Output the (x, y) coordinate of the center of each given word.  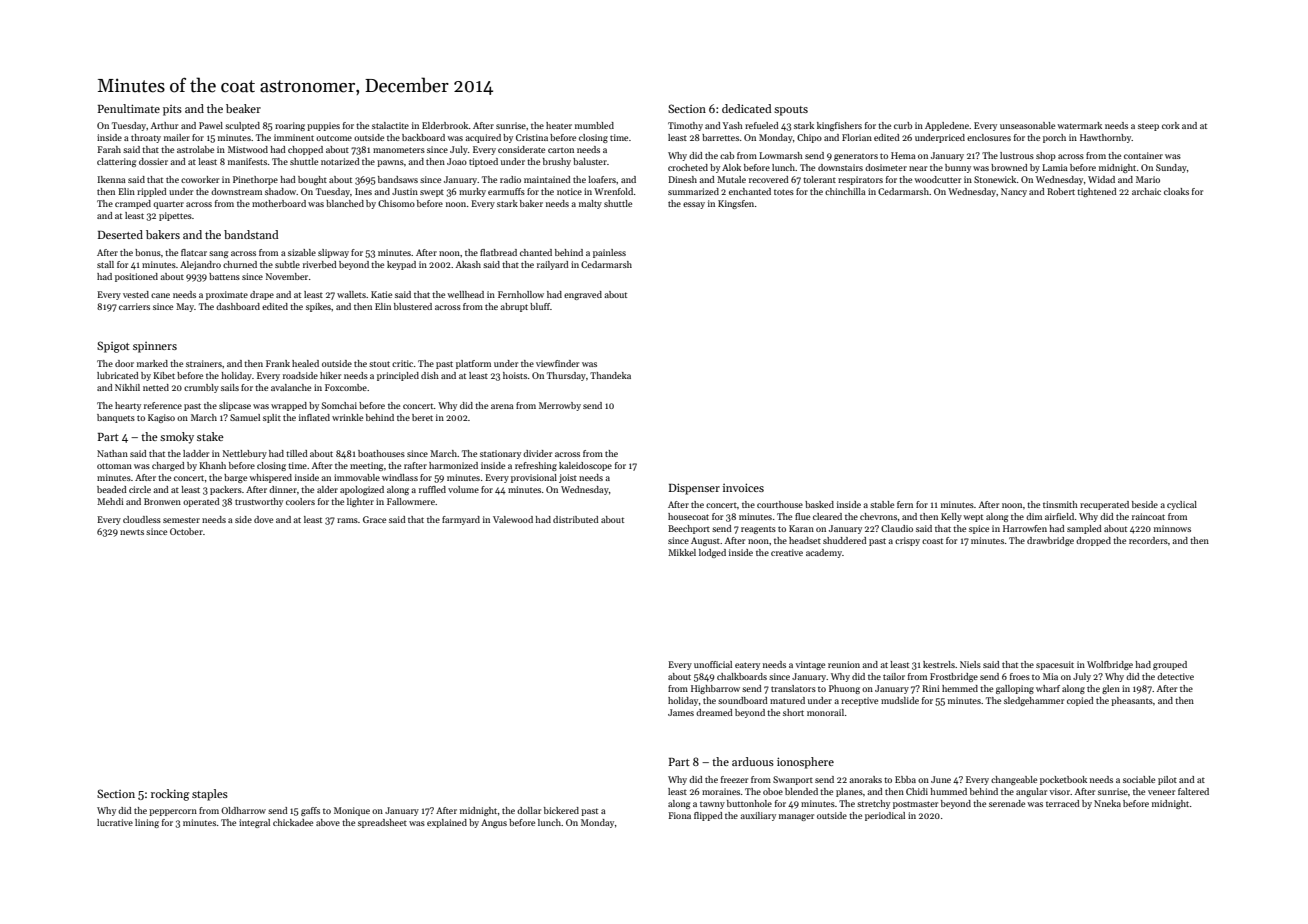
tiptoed (483, 162)
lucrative (115, 822)
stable (882, 504)
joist (568, 478)
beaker (243, 108)
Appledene (947, 126)
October (186, 531)
